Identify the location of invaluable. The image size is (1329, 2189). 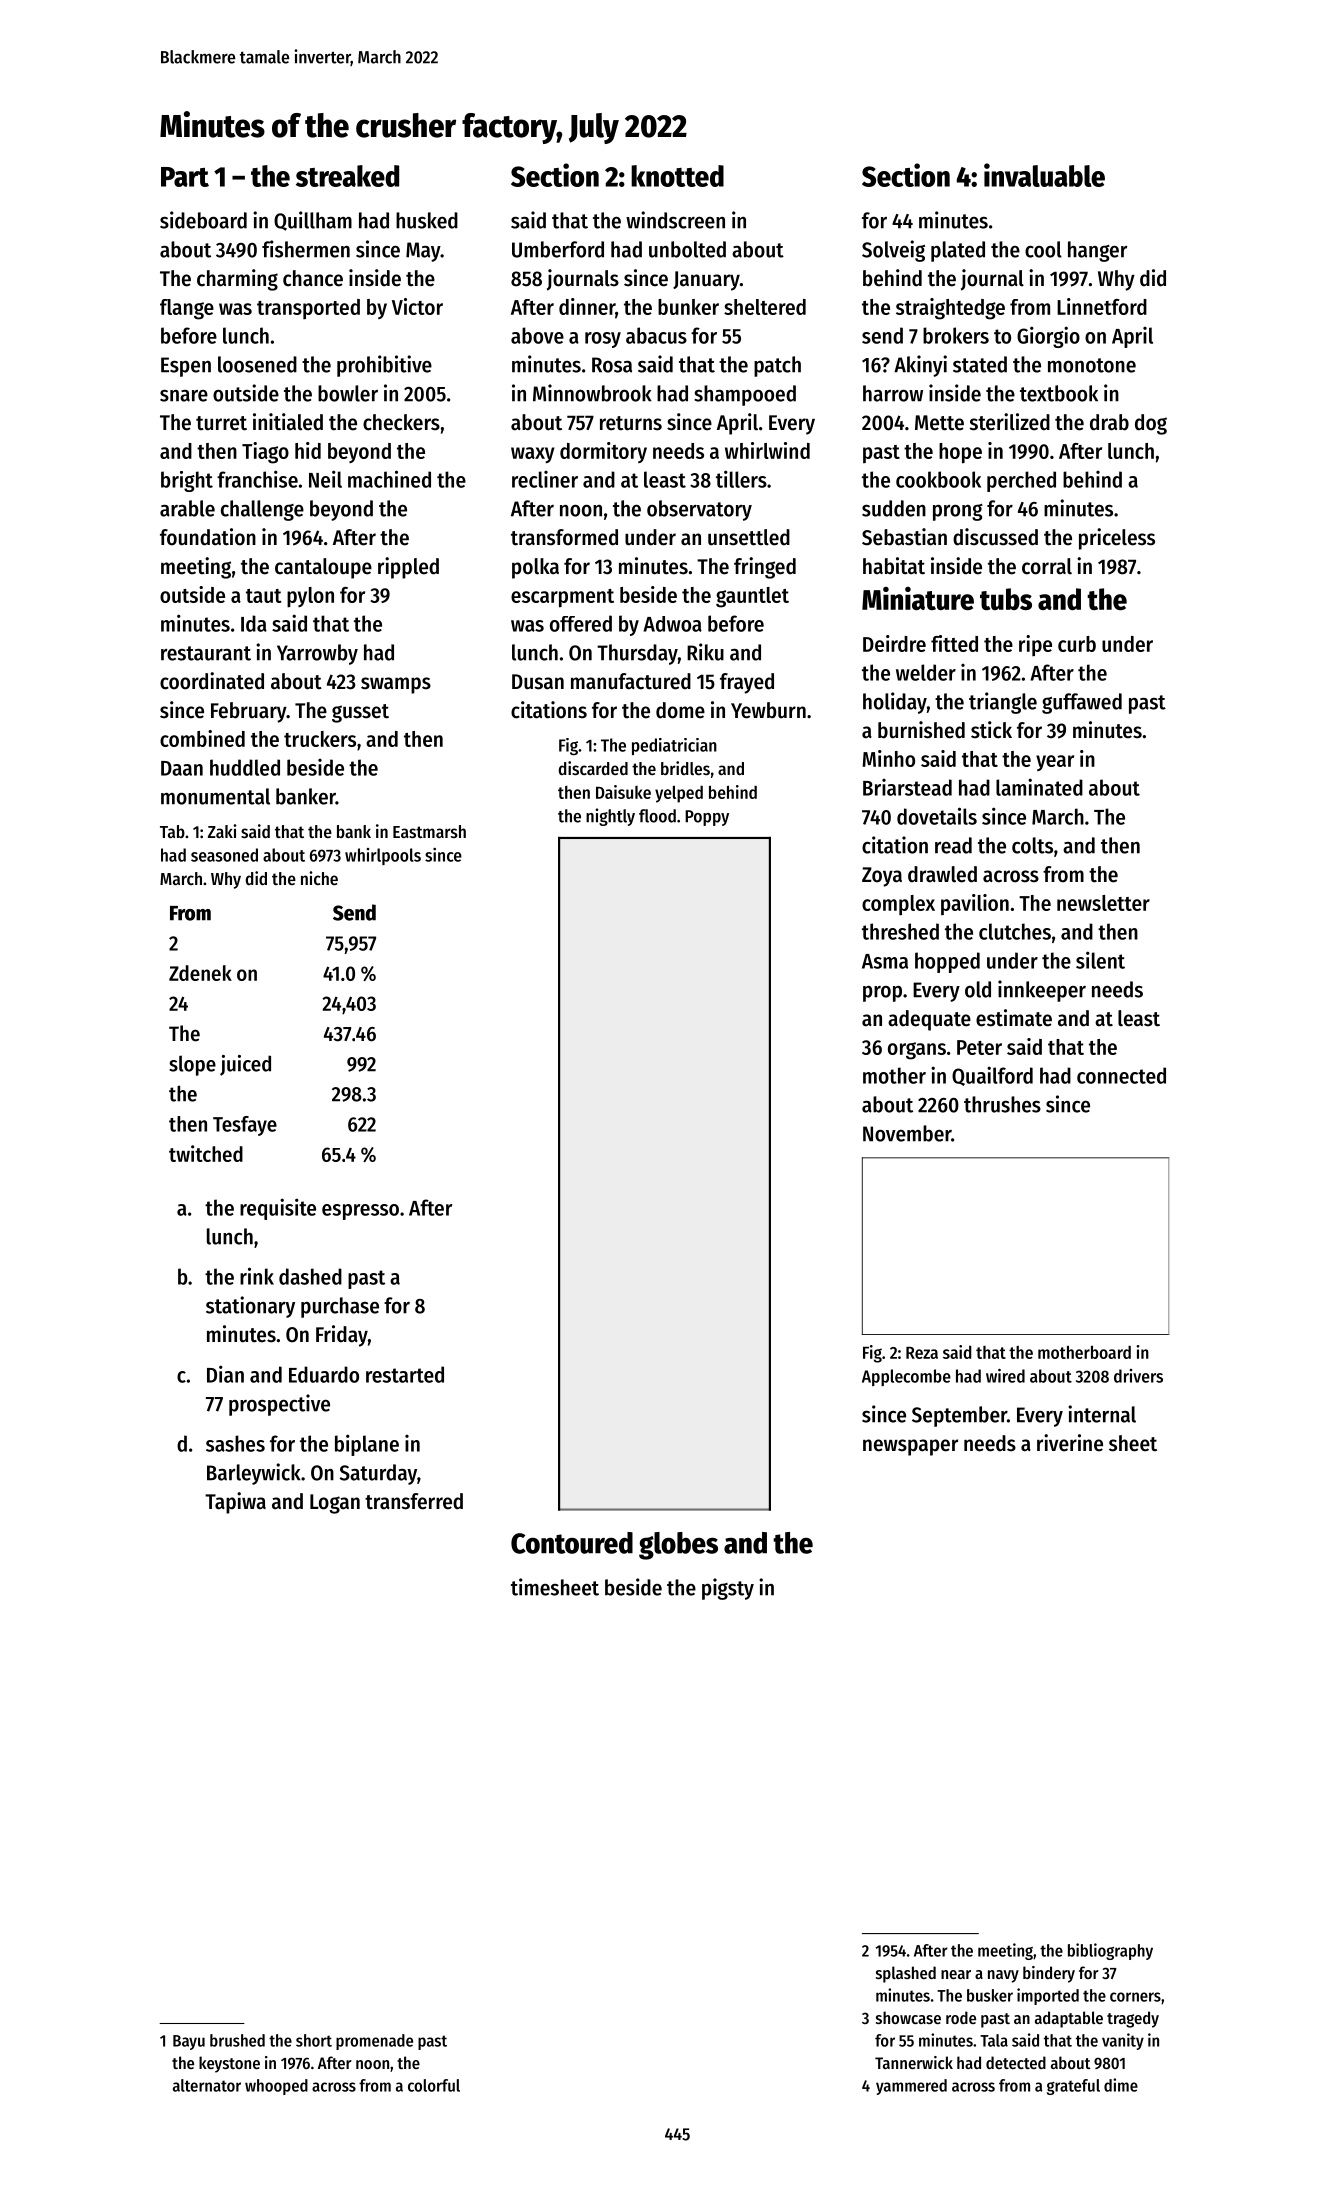
(1044, 175).
